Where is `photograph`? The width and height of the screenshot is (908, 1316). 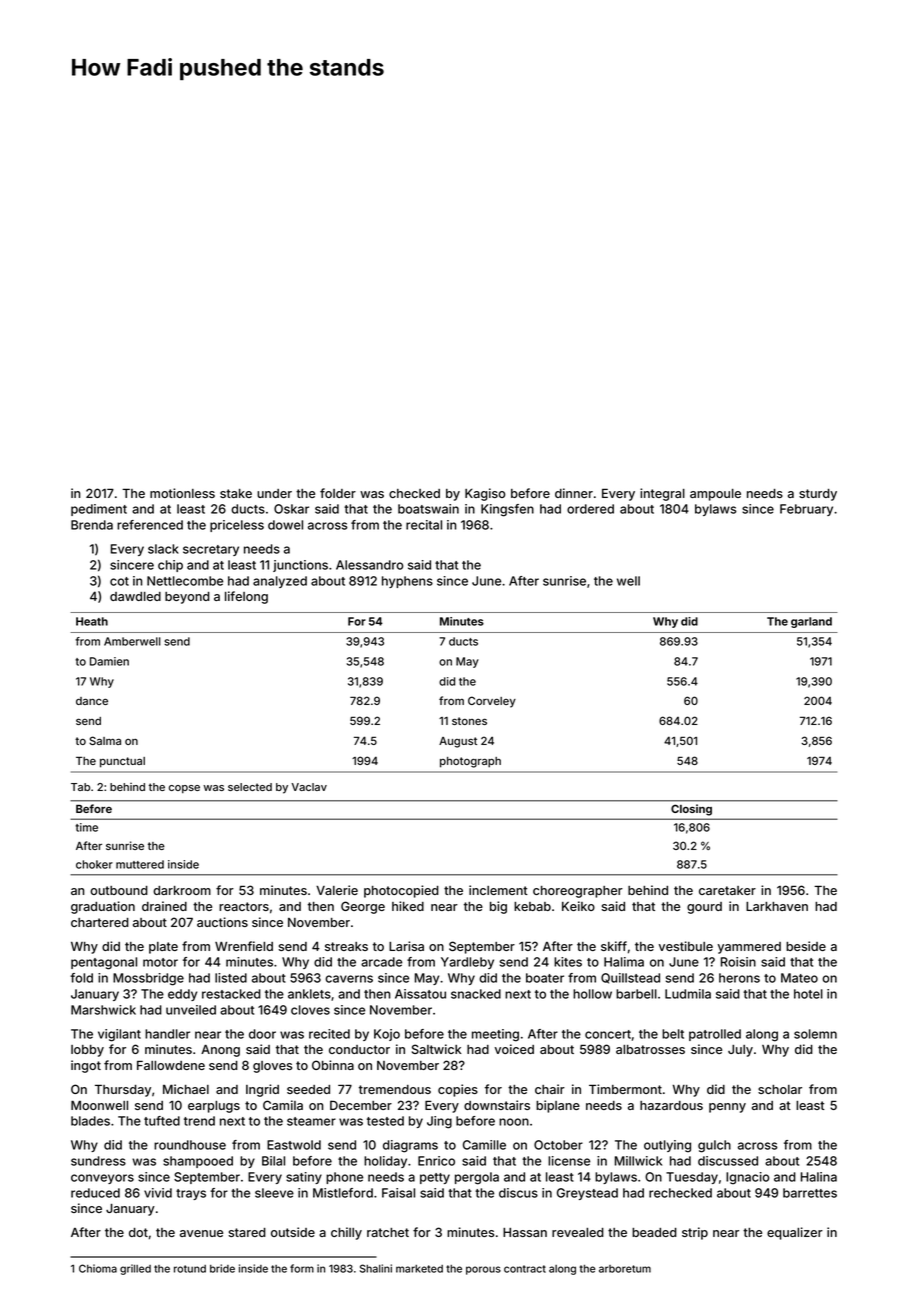 photograph is located at coordinates (470, 762).
